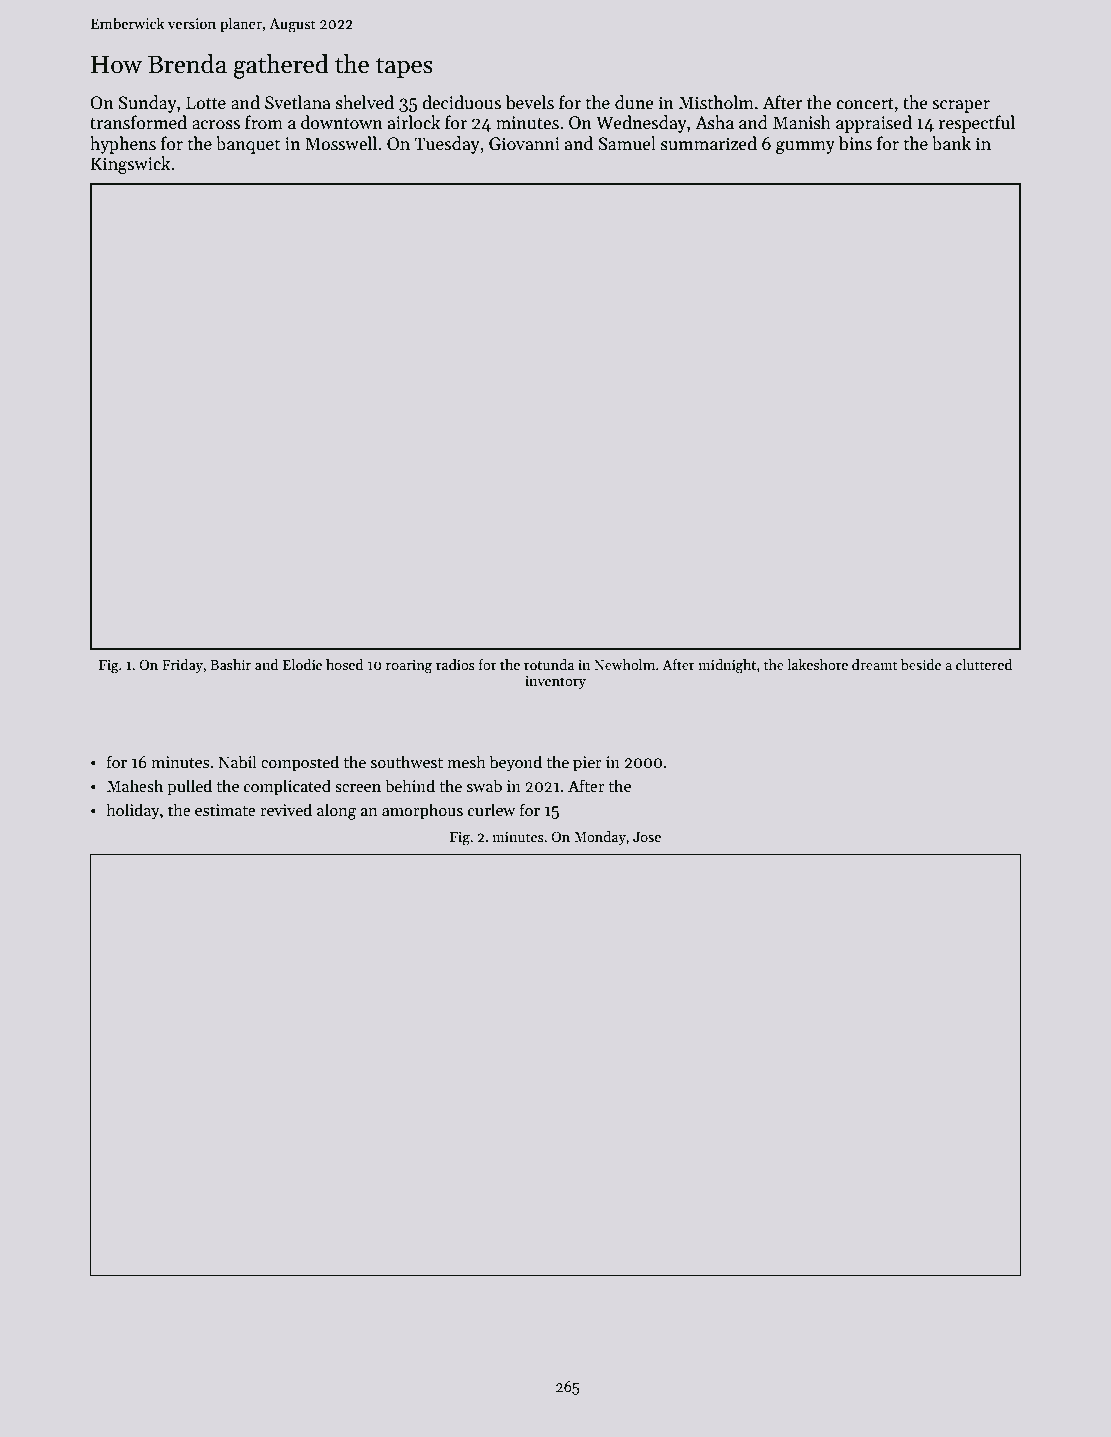 This document has height=1437, width=1111. I want to click on Bashir, so click(230, 664).
